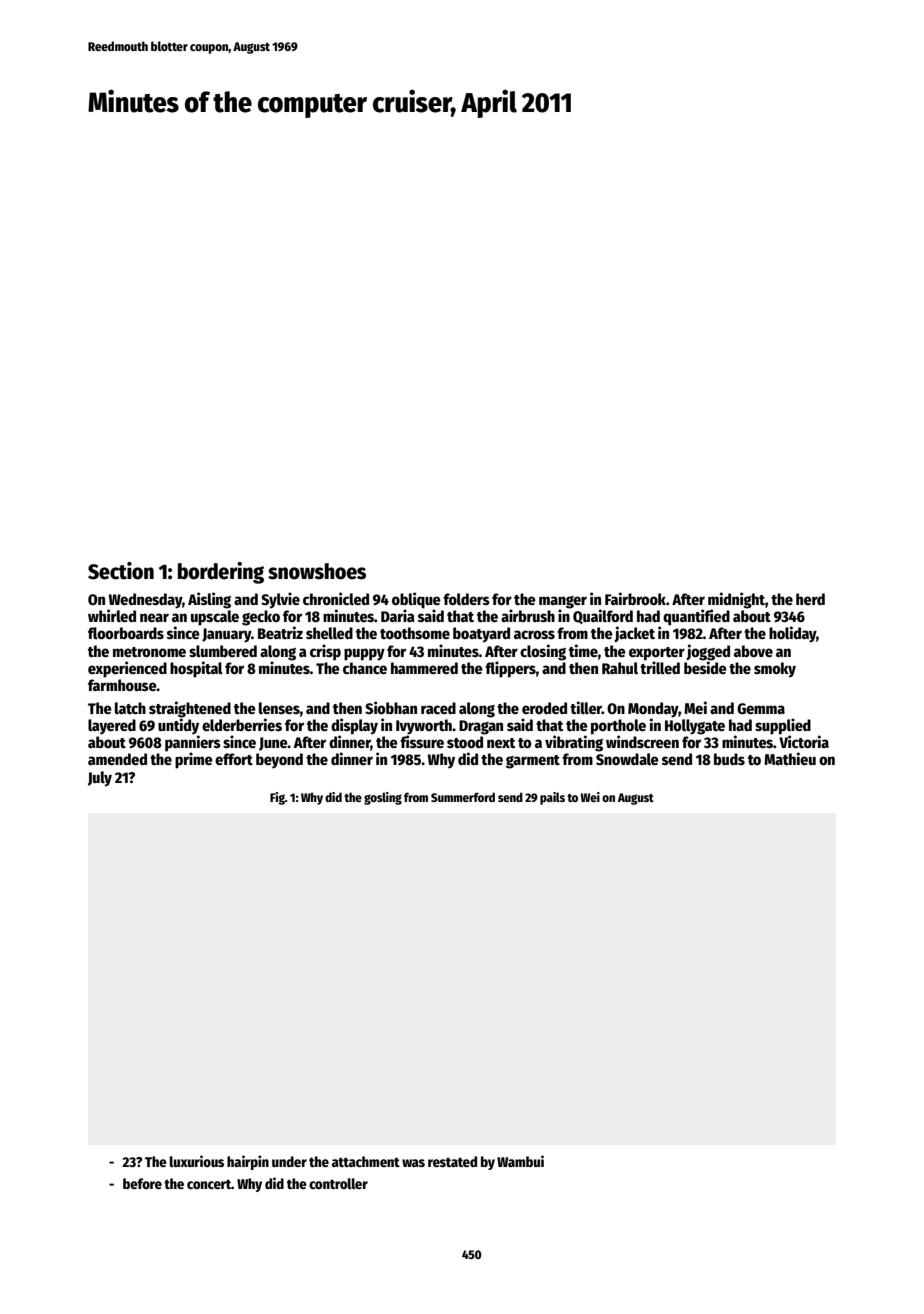 The width and height of the screenshot is (924, 1314). I want to click on restated, so click(452, 1161).
